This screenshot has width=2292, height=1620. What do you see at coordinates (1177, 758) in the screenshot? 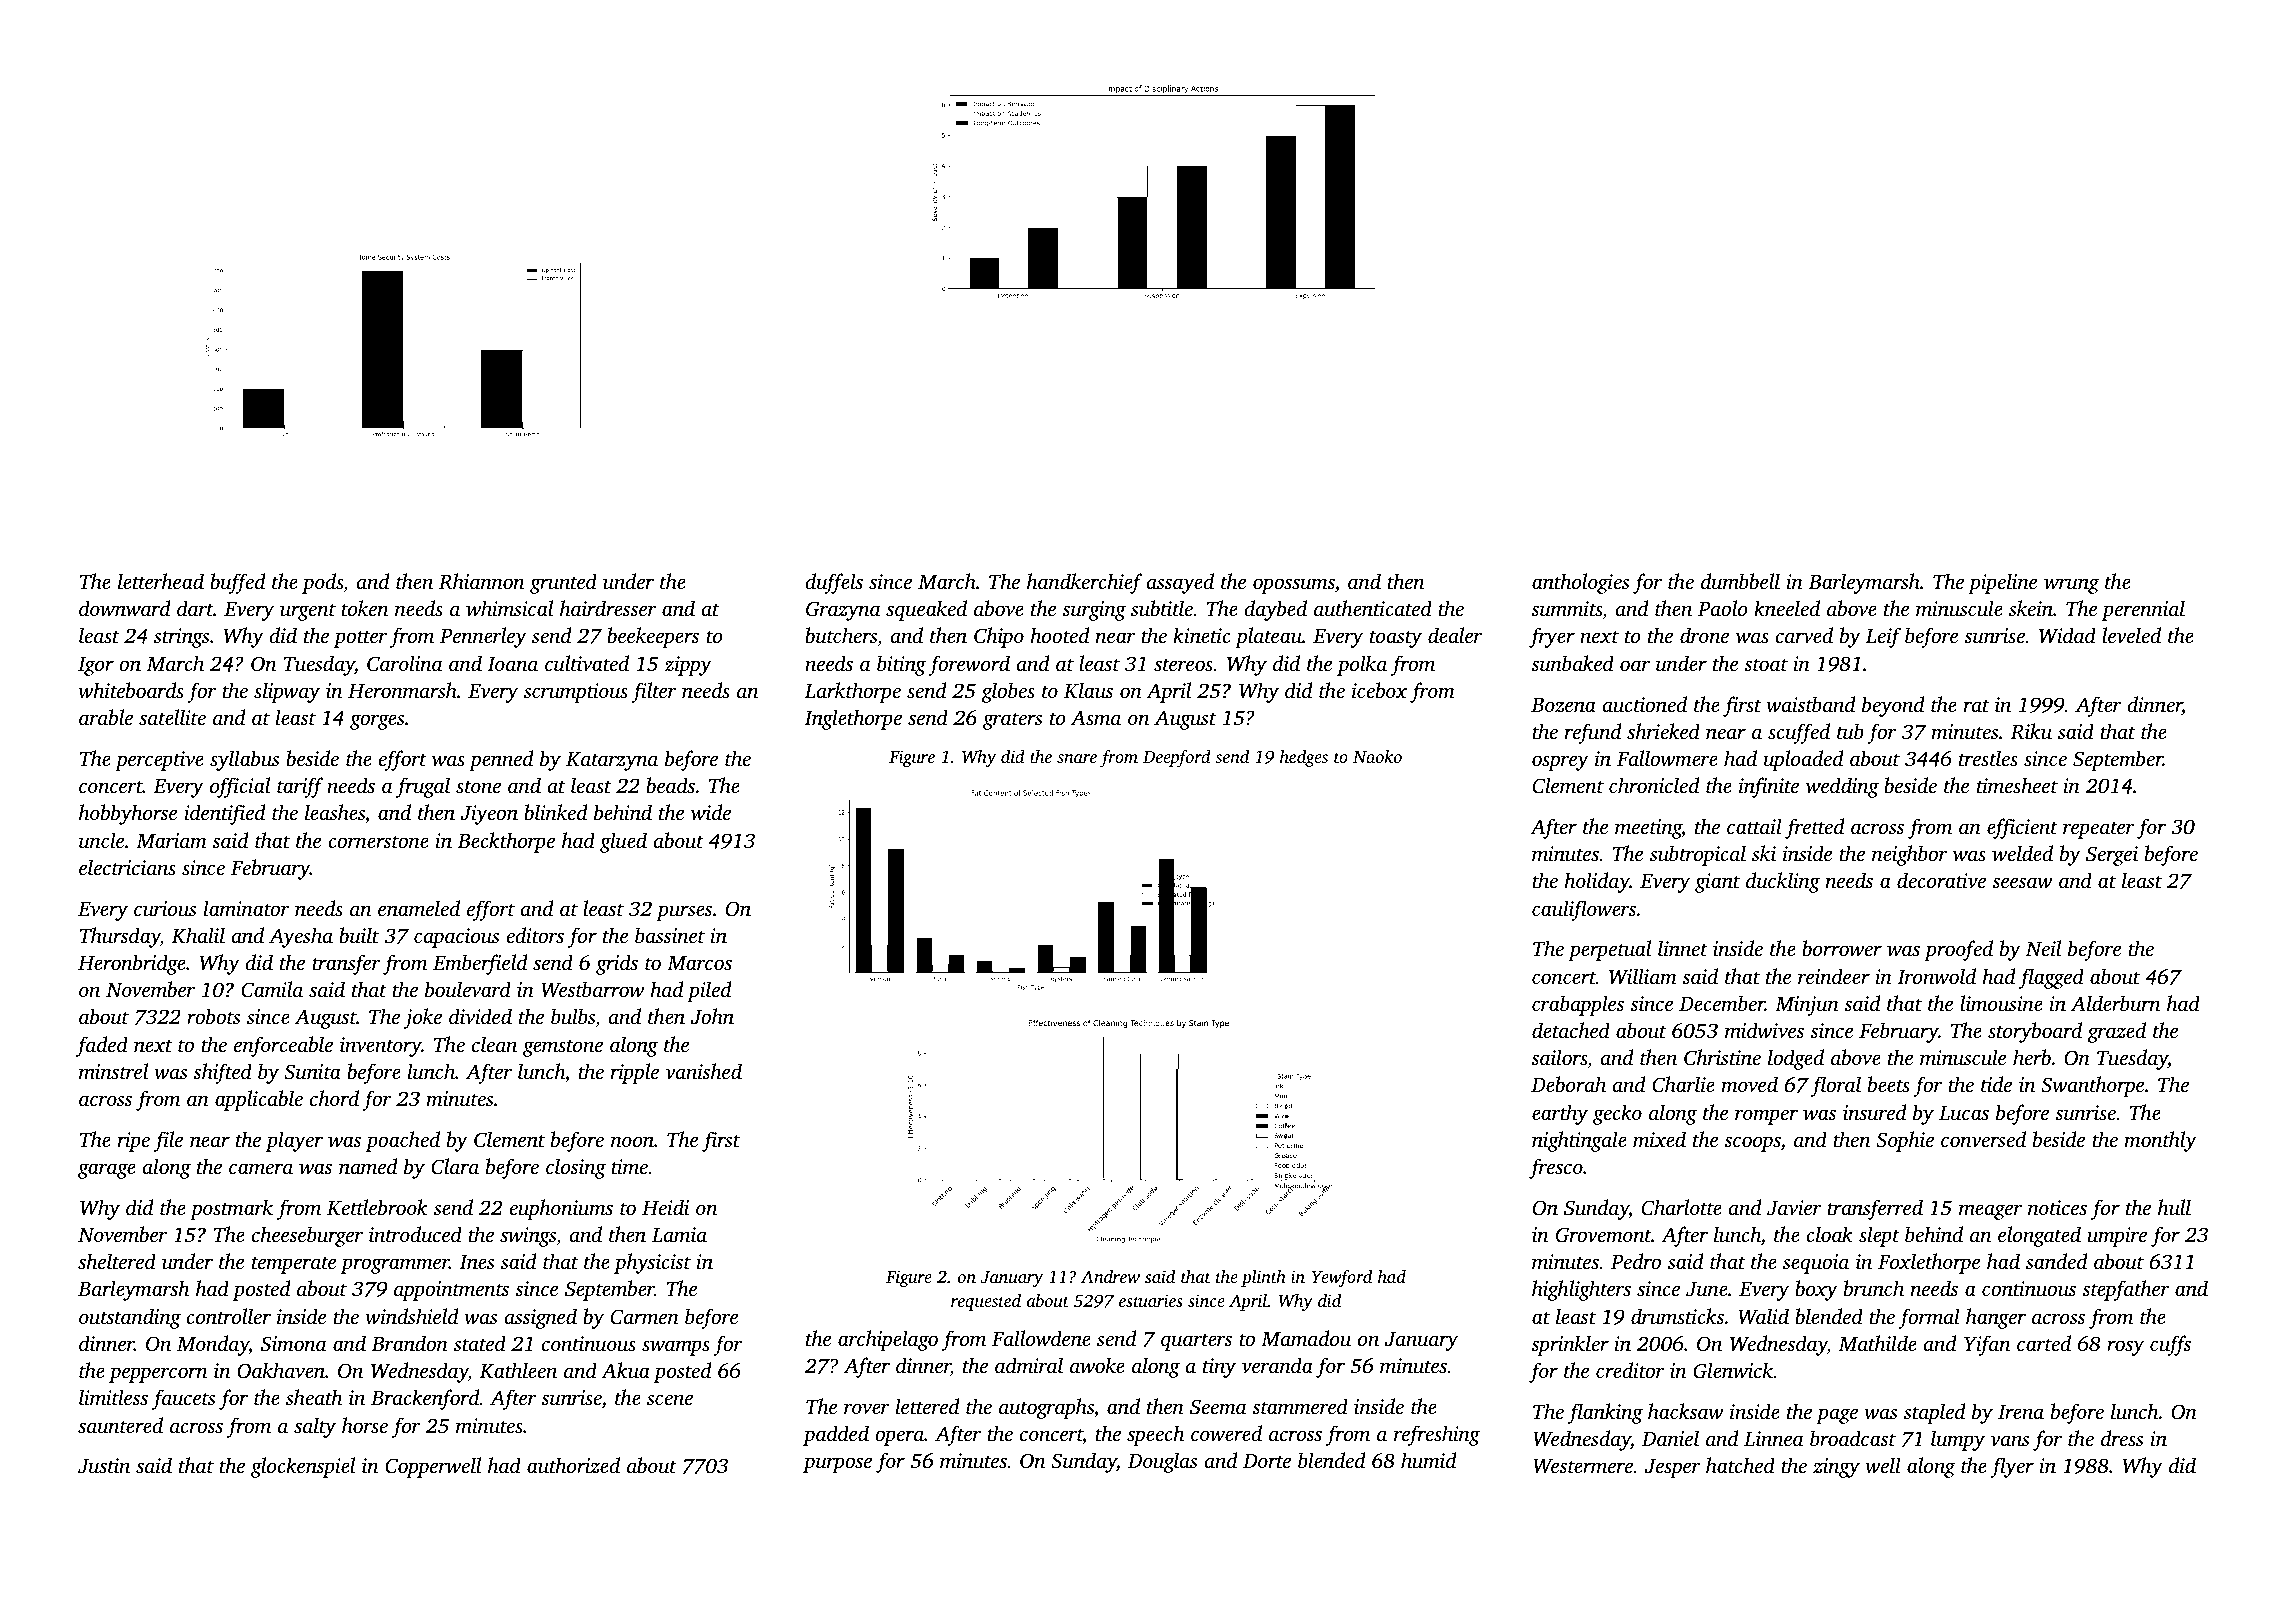
I see `Deepford` at bounding box center [1177, 758].
